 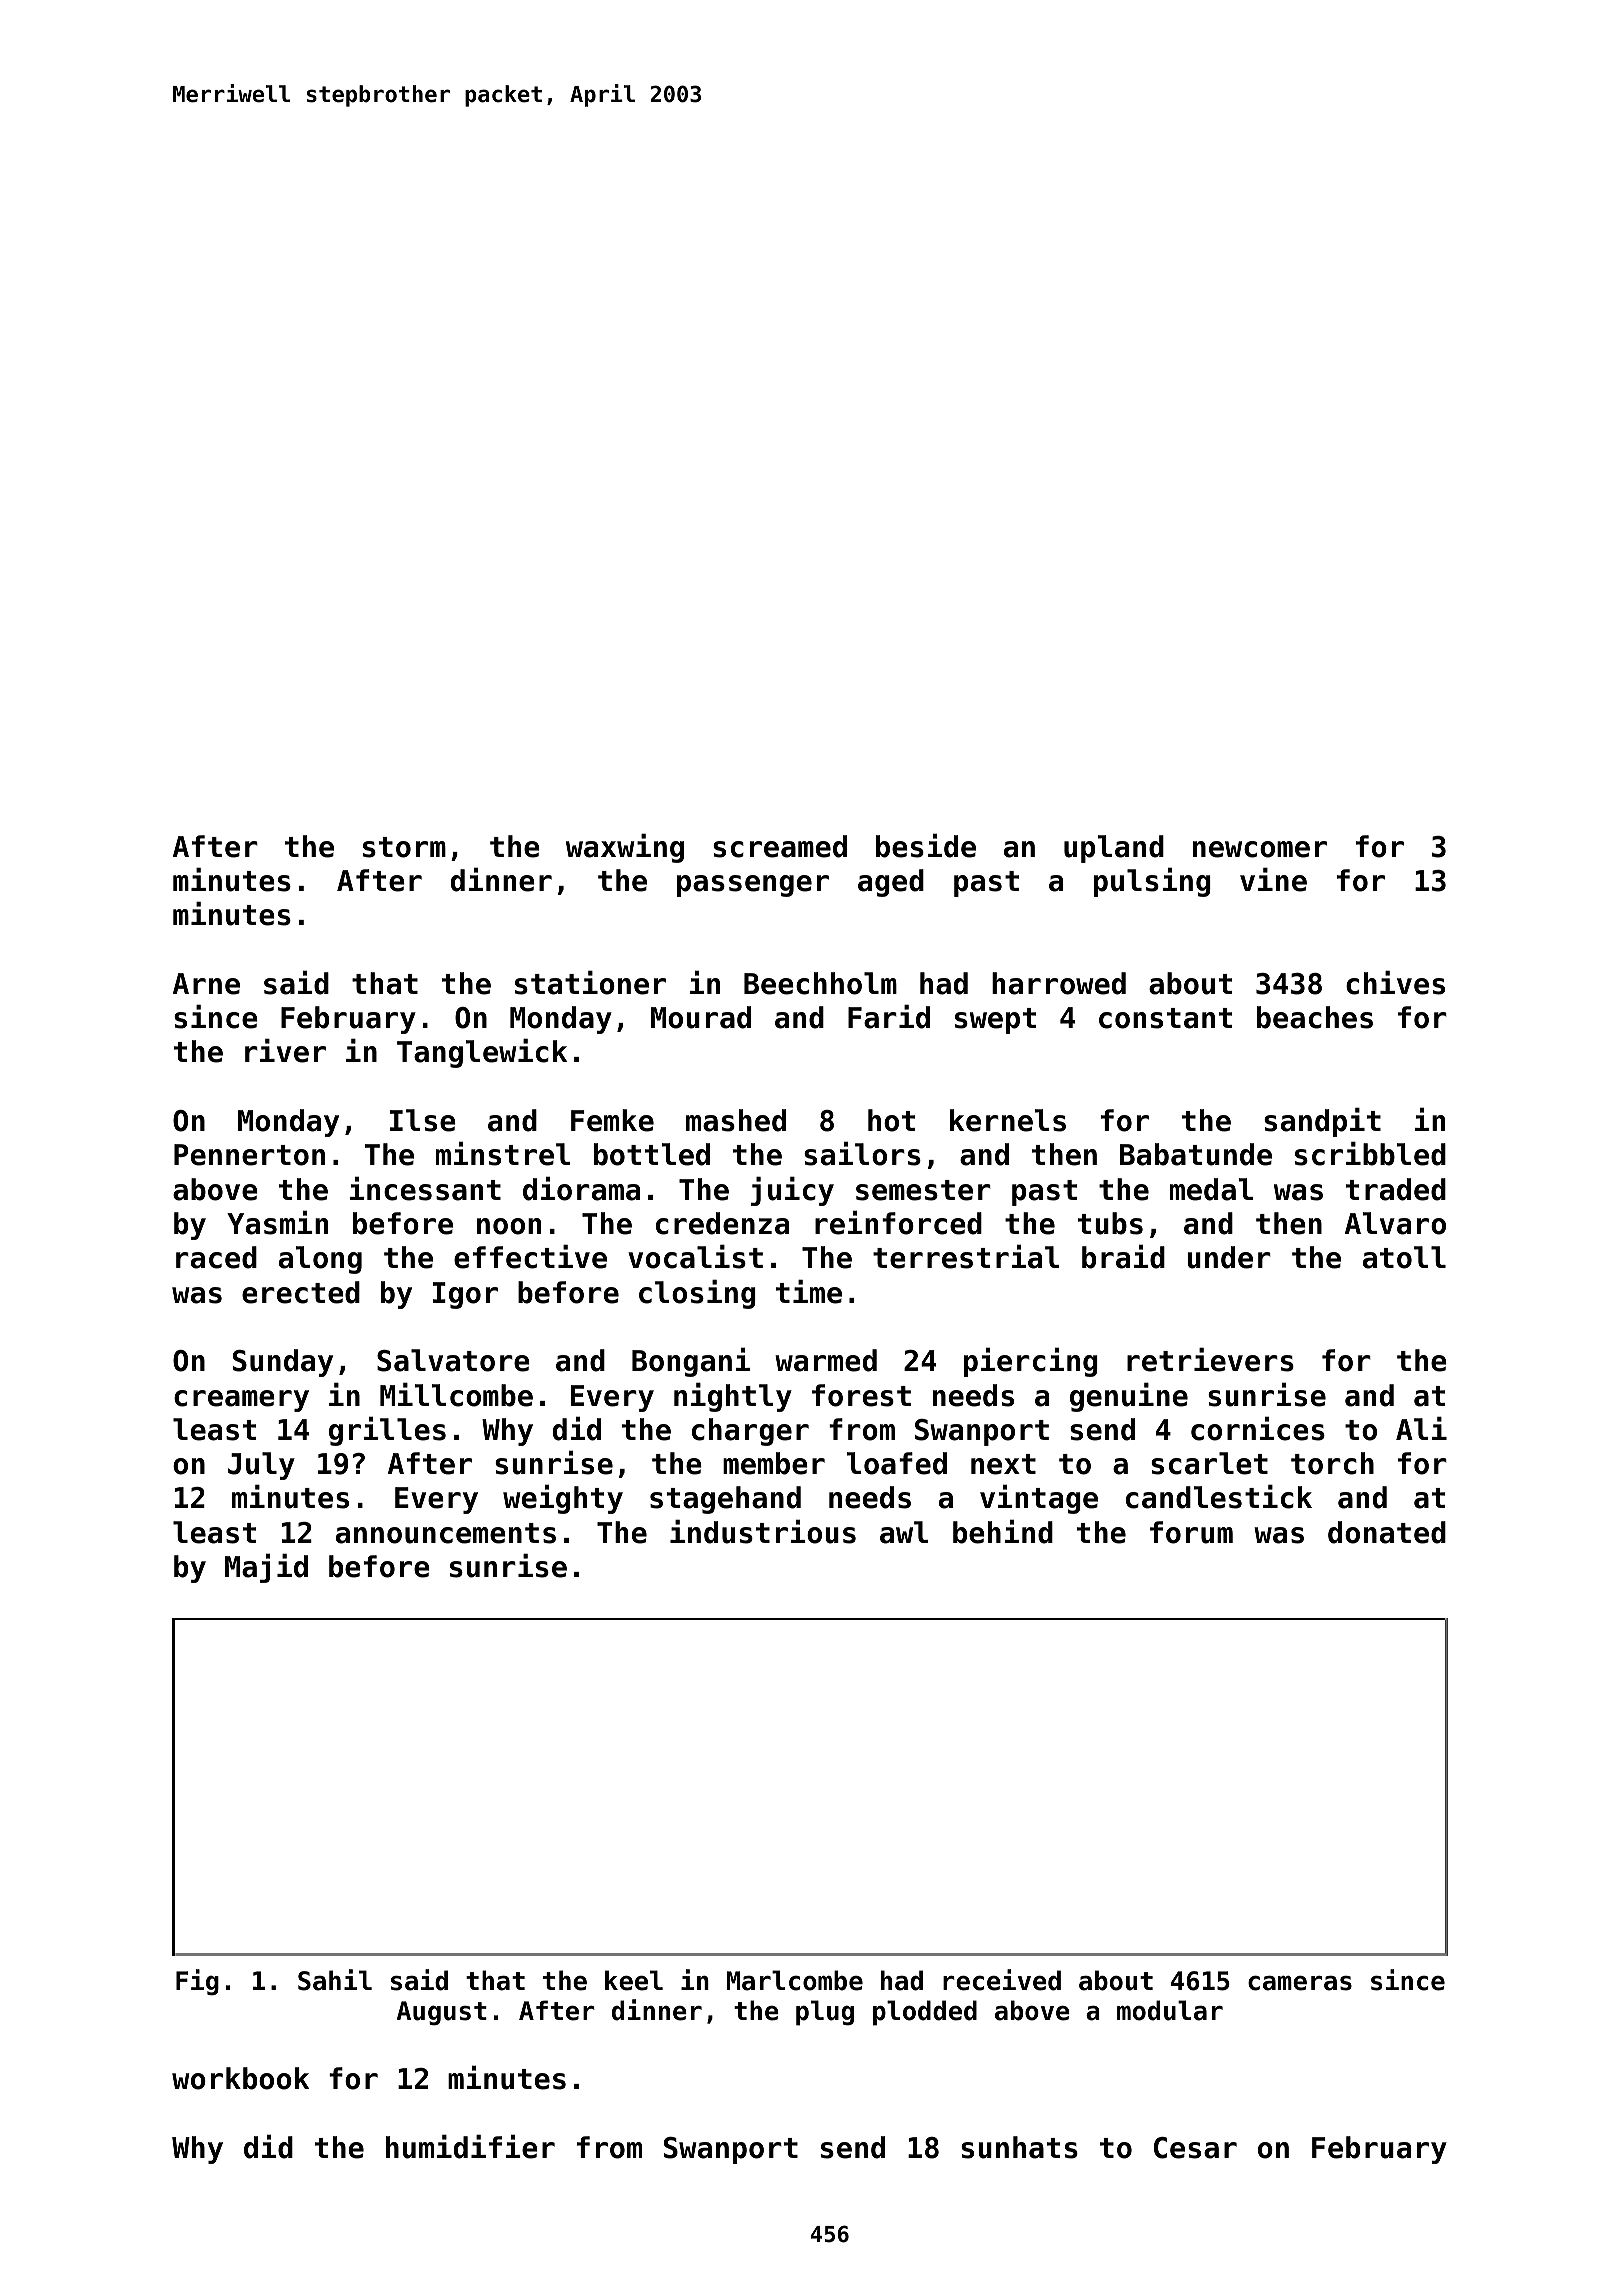 I want to click on waxwing, so click(x=625, y=848).
